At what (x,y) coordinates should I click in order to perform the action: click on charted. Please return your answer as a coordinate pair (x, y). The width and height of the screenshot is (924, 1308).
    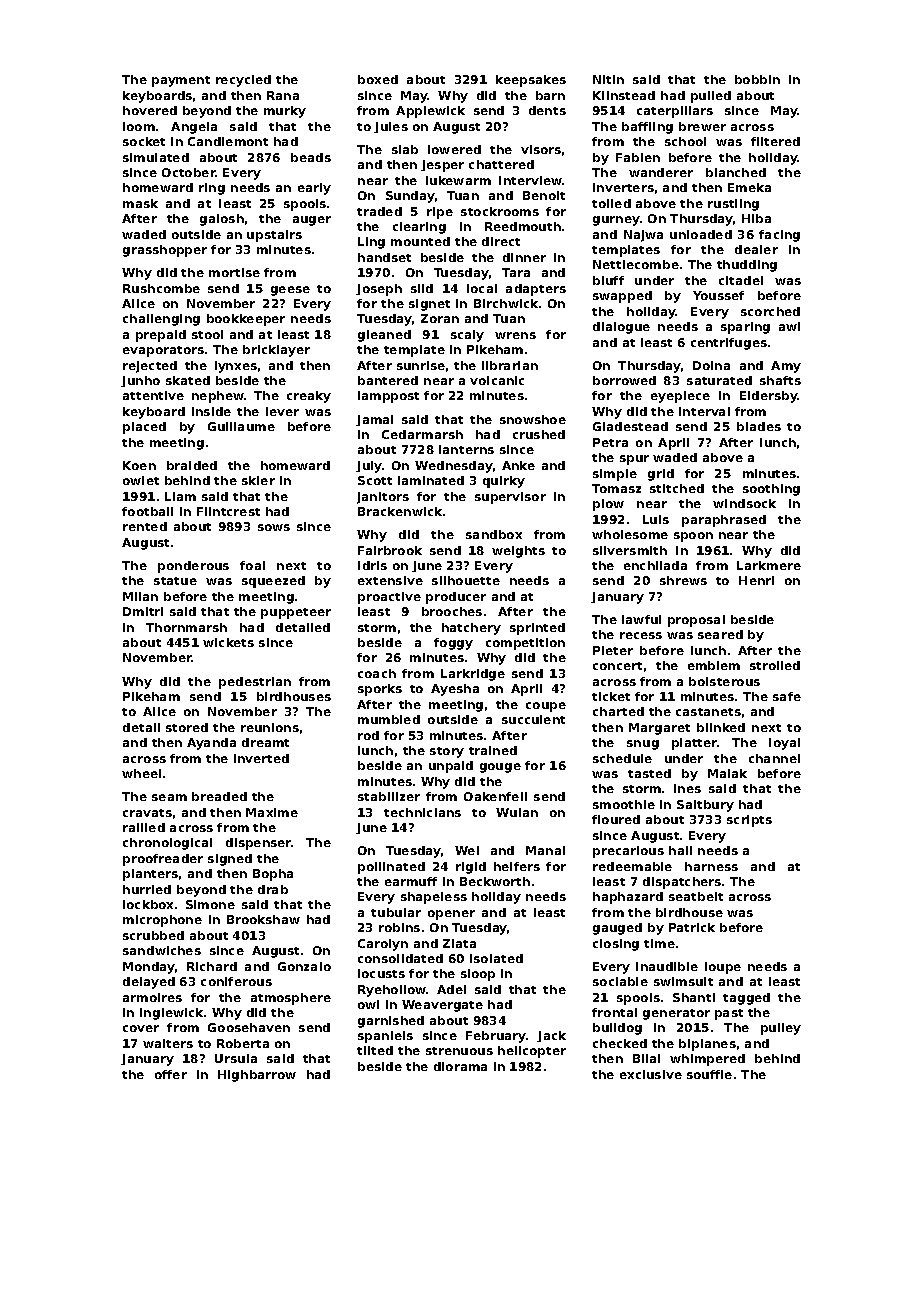
    Looking at the image, I should click on (618, 711).
